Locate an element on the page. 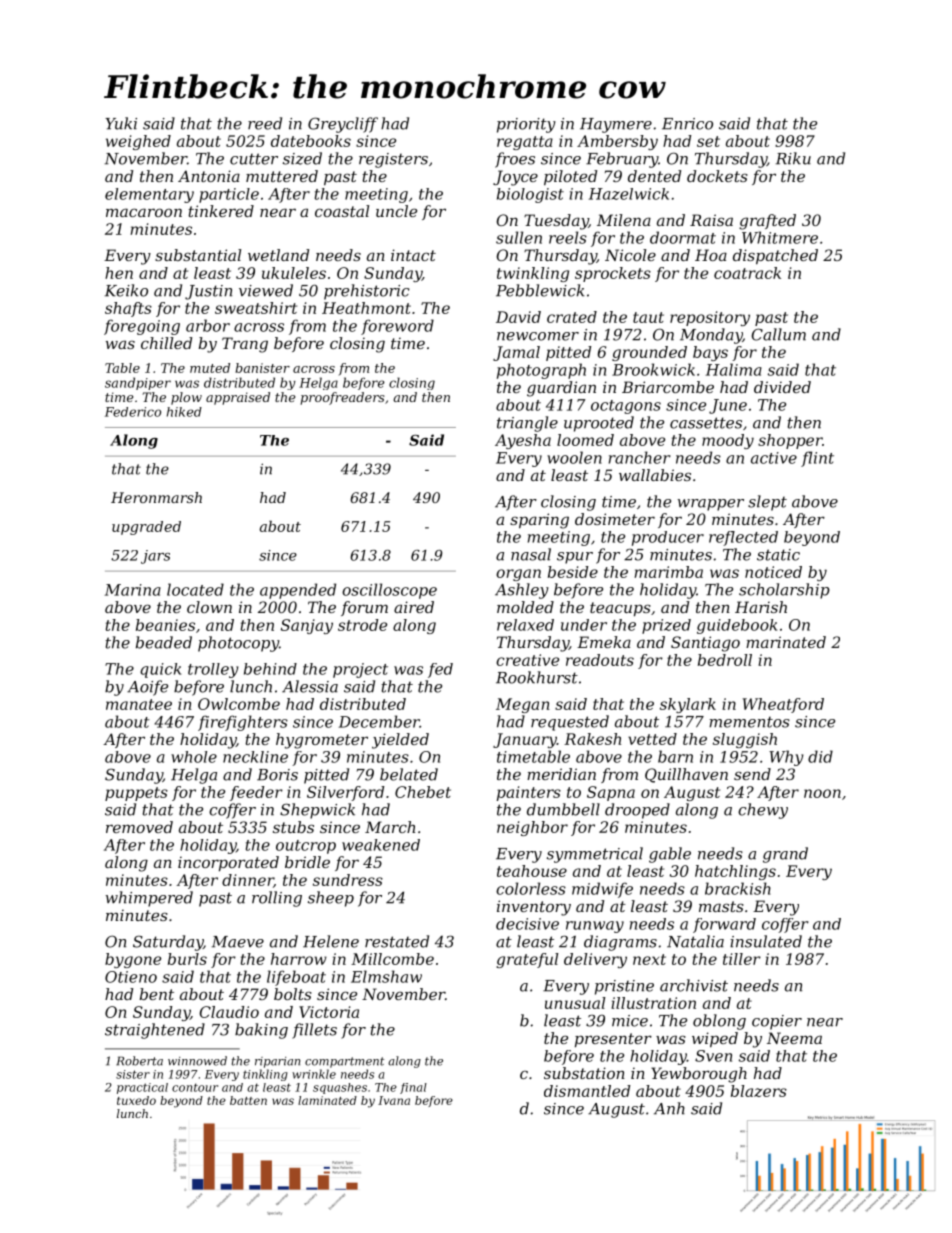 This document has height=1233, width=952. Riku is located at coordinates (793, 158).
